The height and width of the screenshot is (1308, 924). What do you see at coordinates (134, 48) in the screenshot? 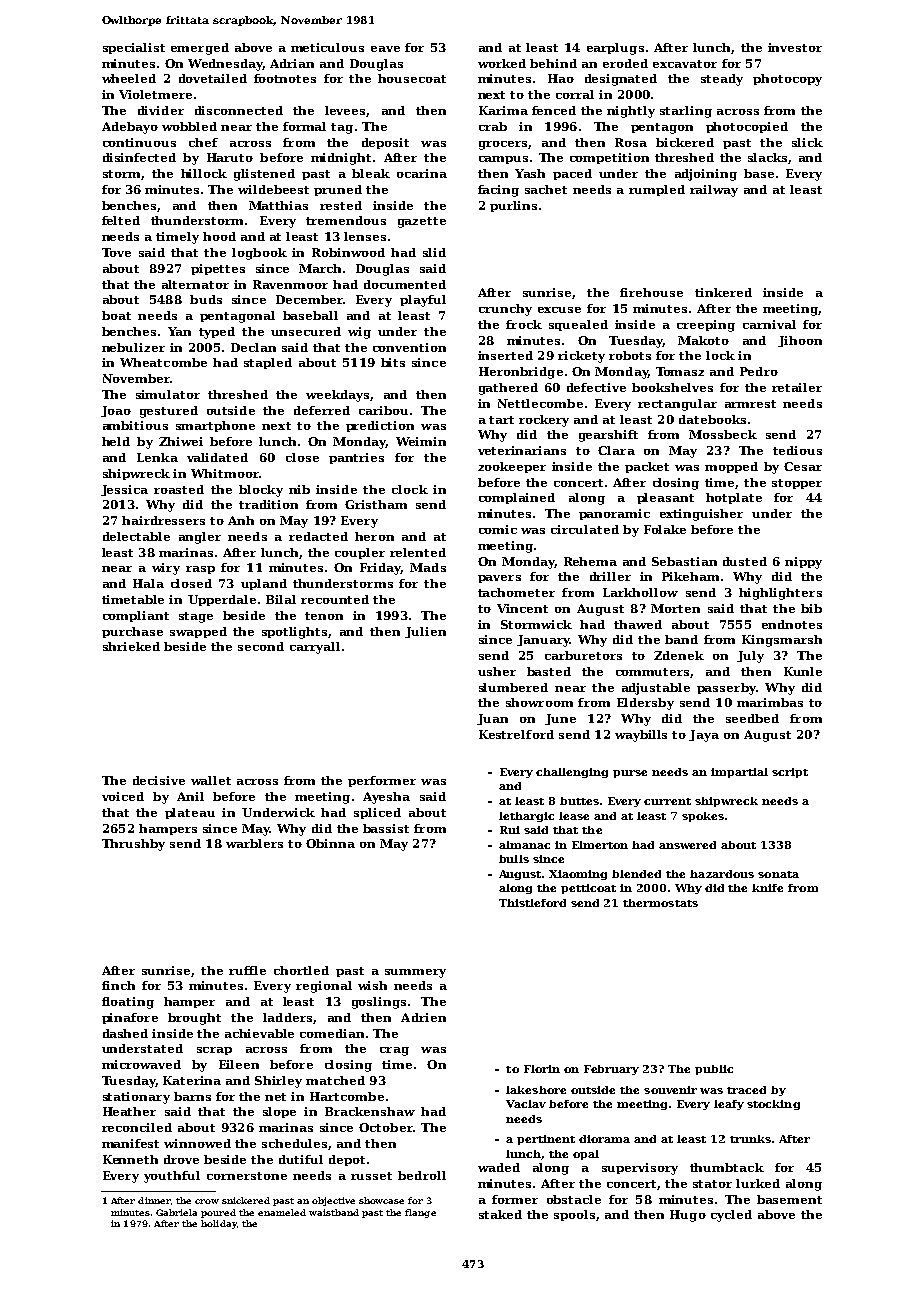
I see `specialist` at bounding box center [134, 48].
